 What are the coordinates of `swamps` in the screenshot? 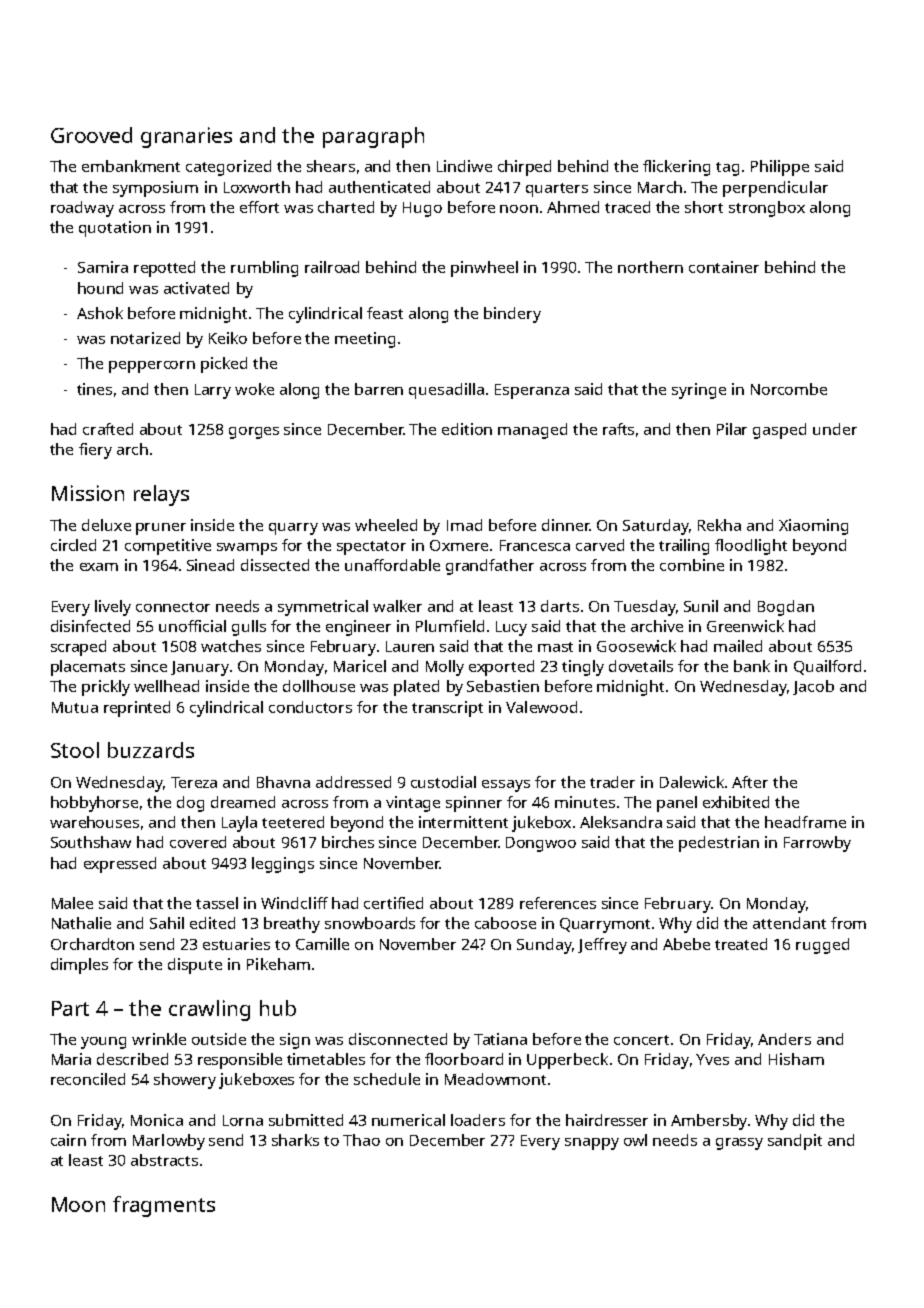 It's located at (247, 549).
